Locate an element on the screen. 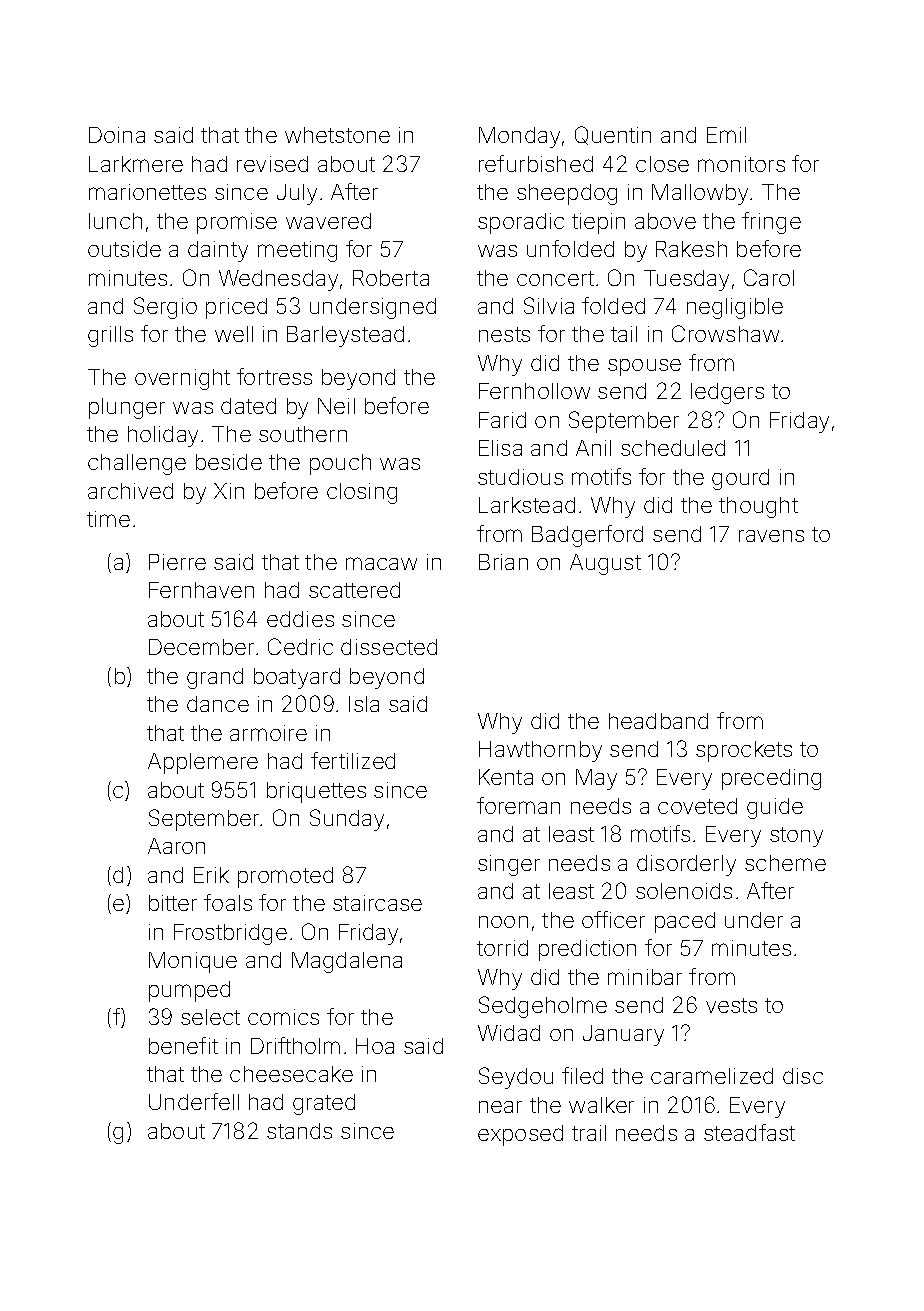  dance is located at coordinates (218, 704).
